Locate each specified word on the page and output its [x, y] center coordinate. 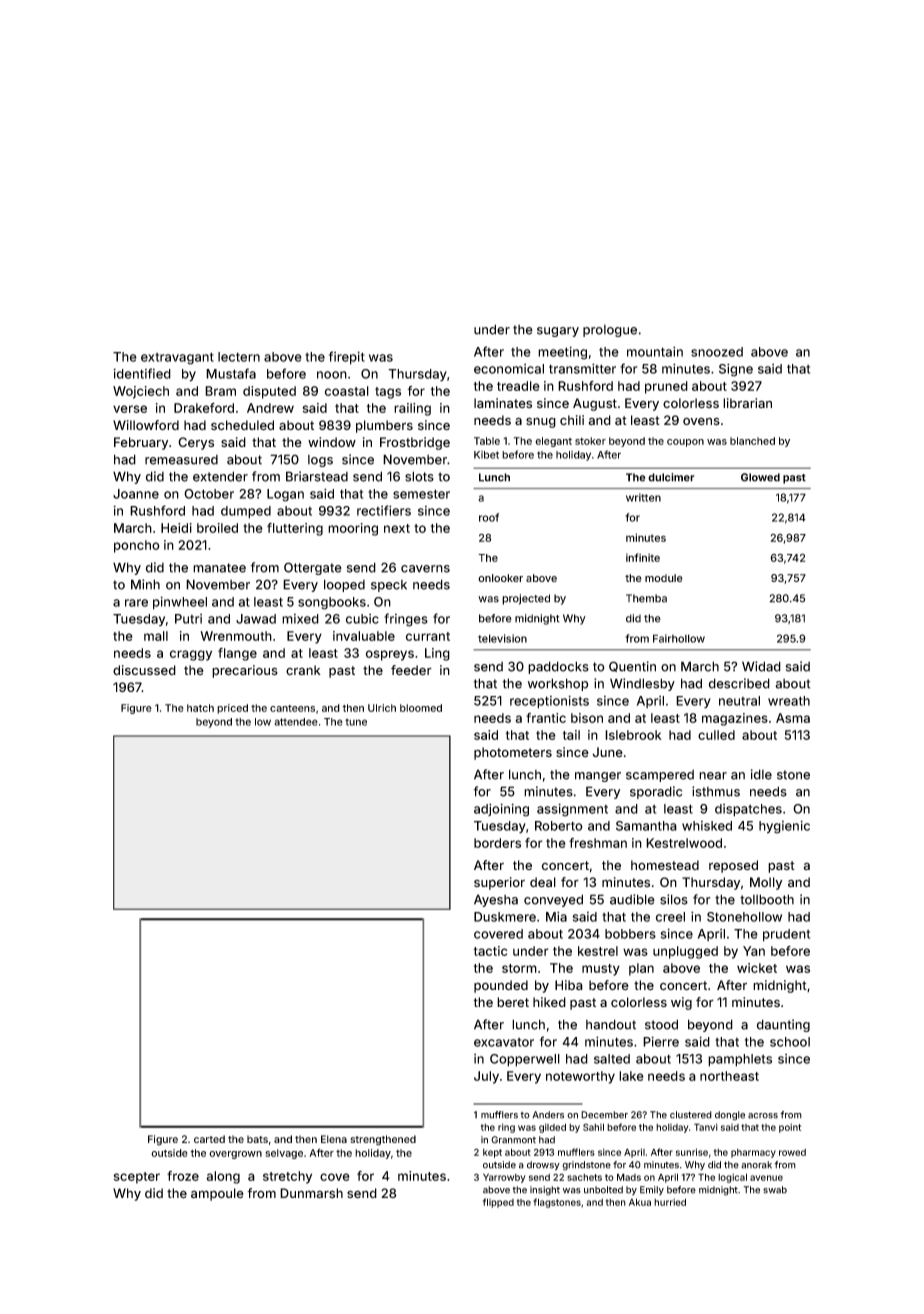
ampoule [217, 1194]
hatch [200, 708]
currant [428, 636]
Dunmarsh [311, 1193]
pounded [501, 986]
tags [388, 393]
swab [775, 1190]
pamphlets [740, 1060]
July [486, 1077]
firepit [347, 358]
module [664, 578]
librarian [747, 403]
